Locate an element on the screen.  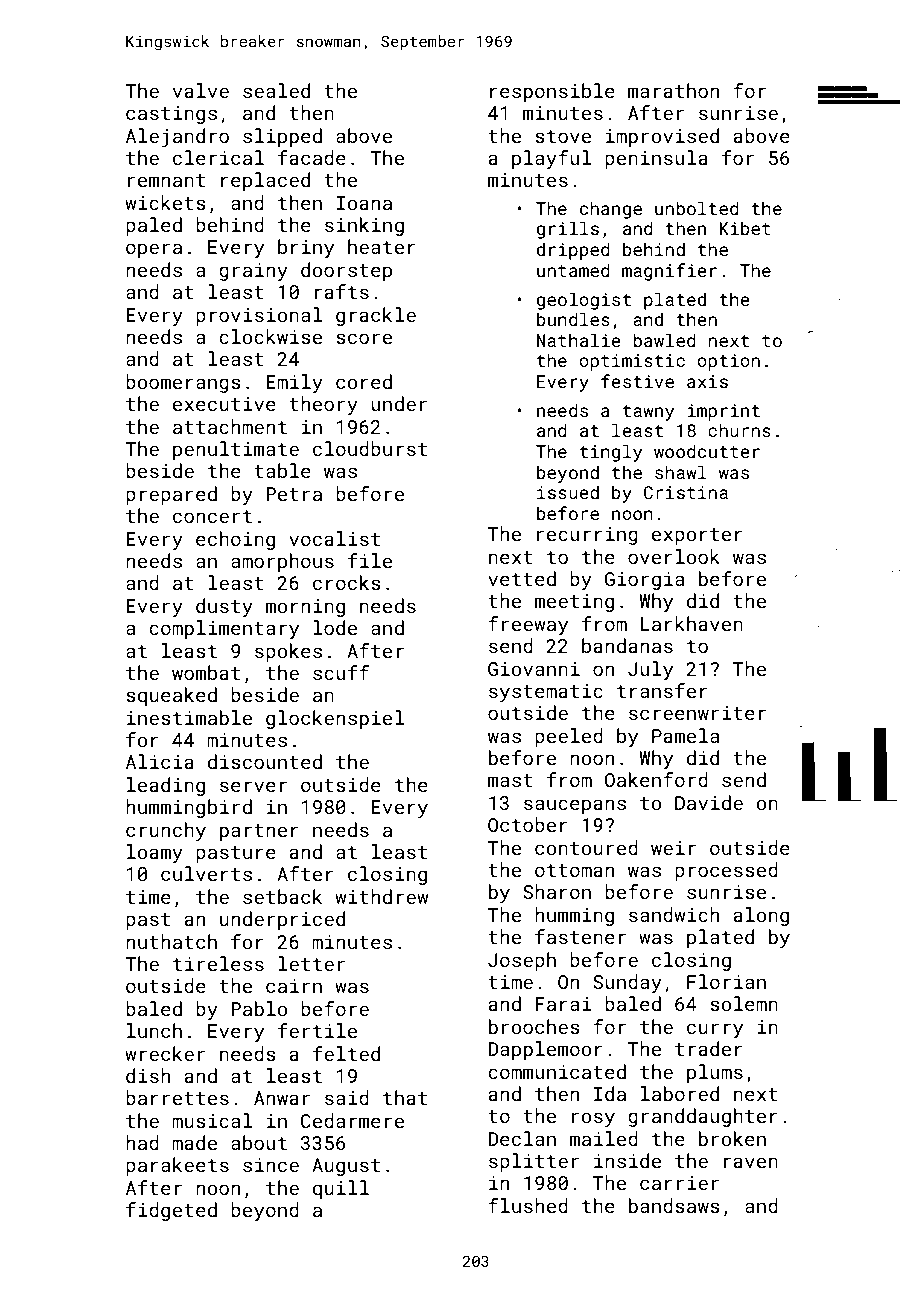
Cristina is located at coordinates (686, 492).
